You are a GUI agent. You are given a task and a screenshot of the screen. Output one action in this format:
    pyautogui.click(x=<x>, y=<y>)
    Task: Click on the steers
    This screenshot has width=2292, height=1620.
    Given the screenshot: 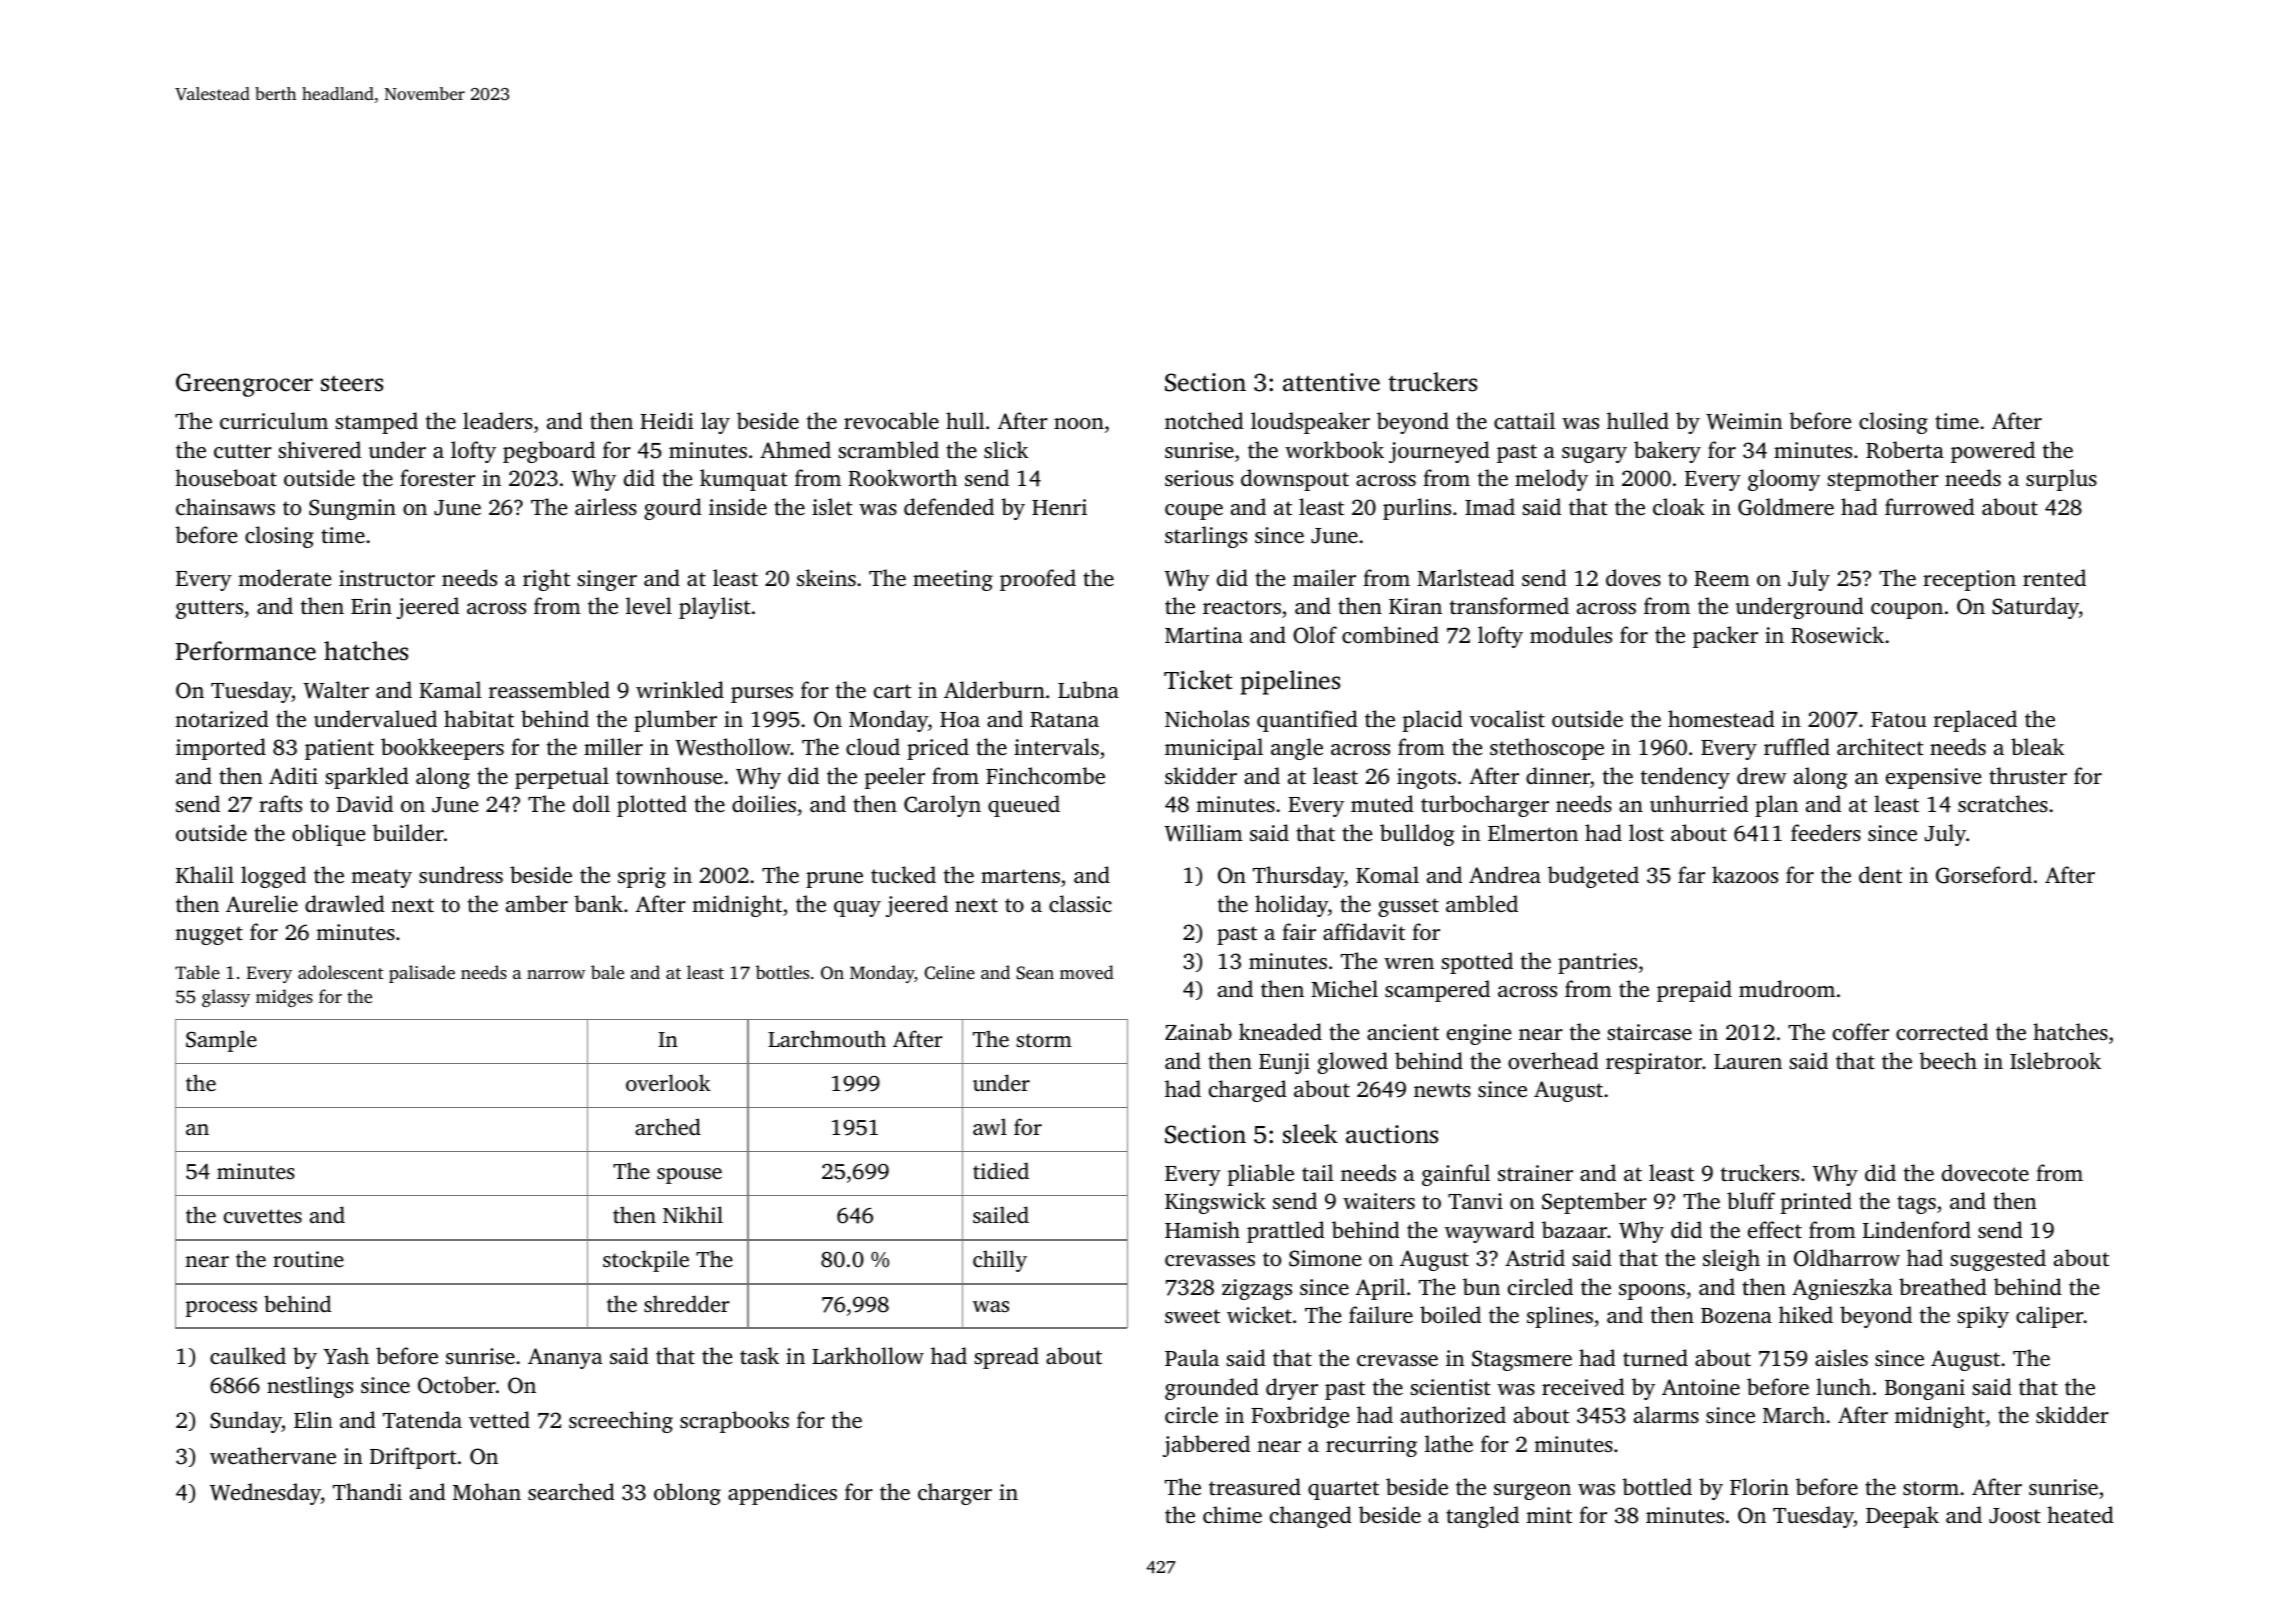 What is the action you would take?
    pyautogui.click(x=352, y=384)
